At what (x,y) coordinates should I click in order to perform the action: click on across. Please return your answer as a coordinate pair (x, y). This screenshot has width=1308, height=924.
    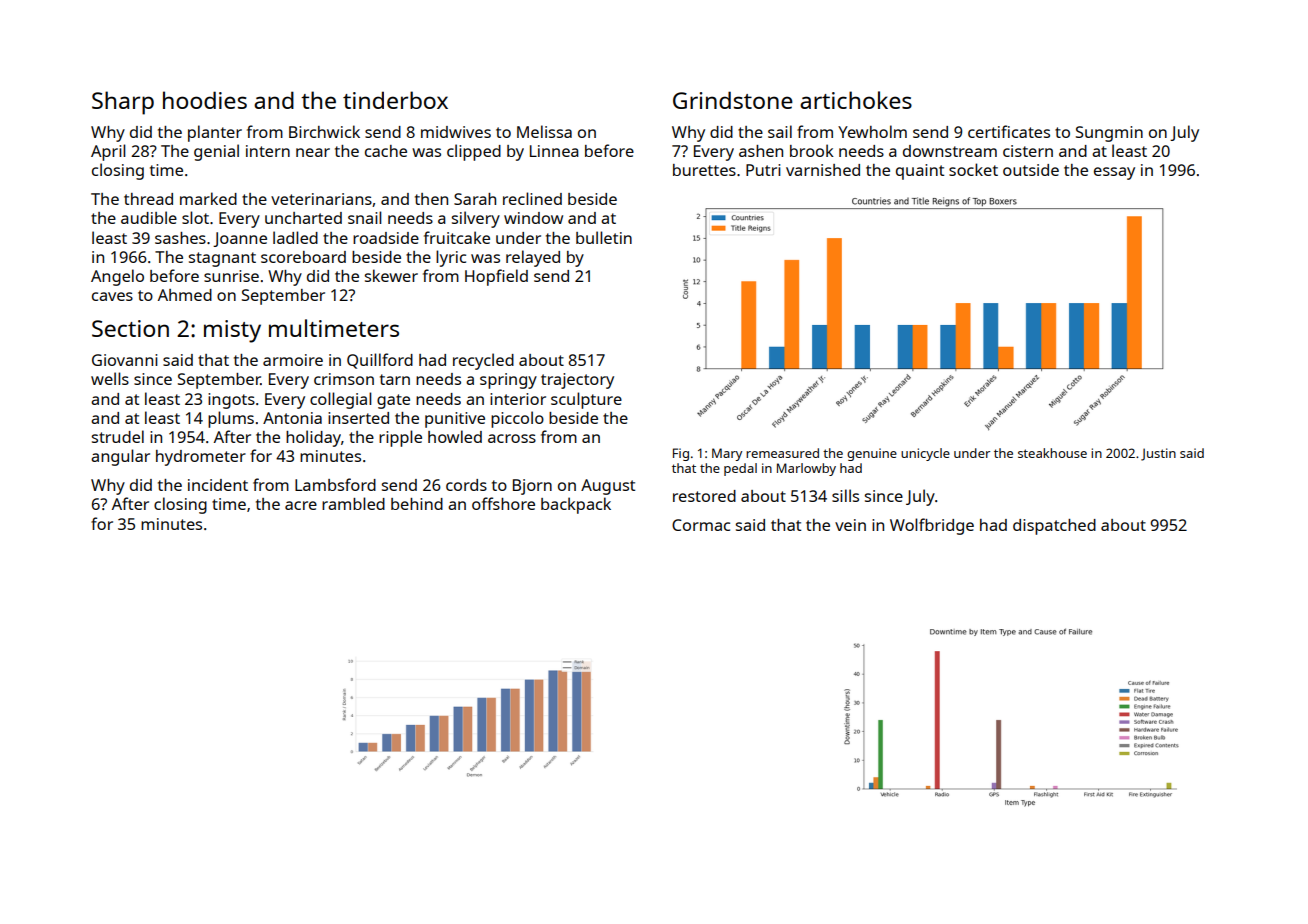
    Looking at the image, I should click on (512, 438).
